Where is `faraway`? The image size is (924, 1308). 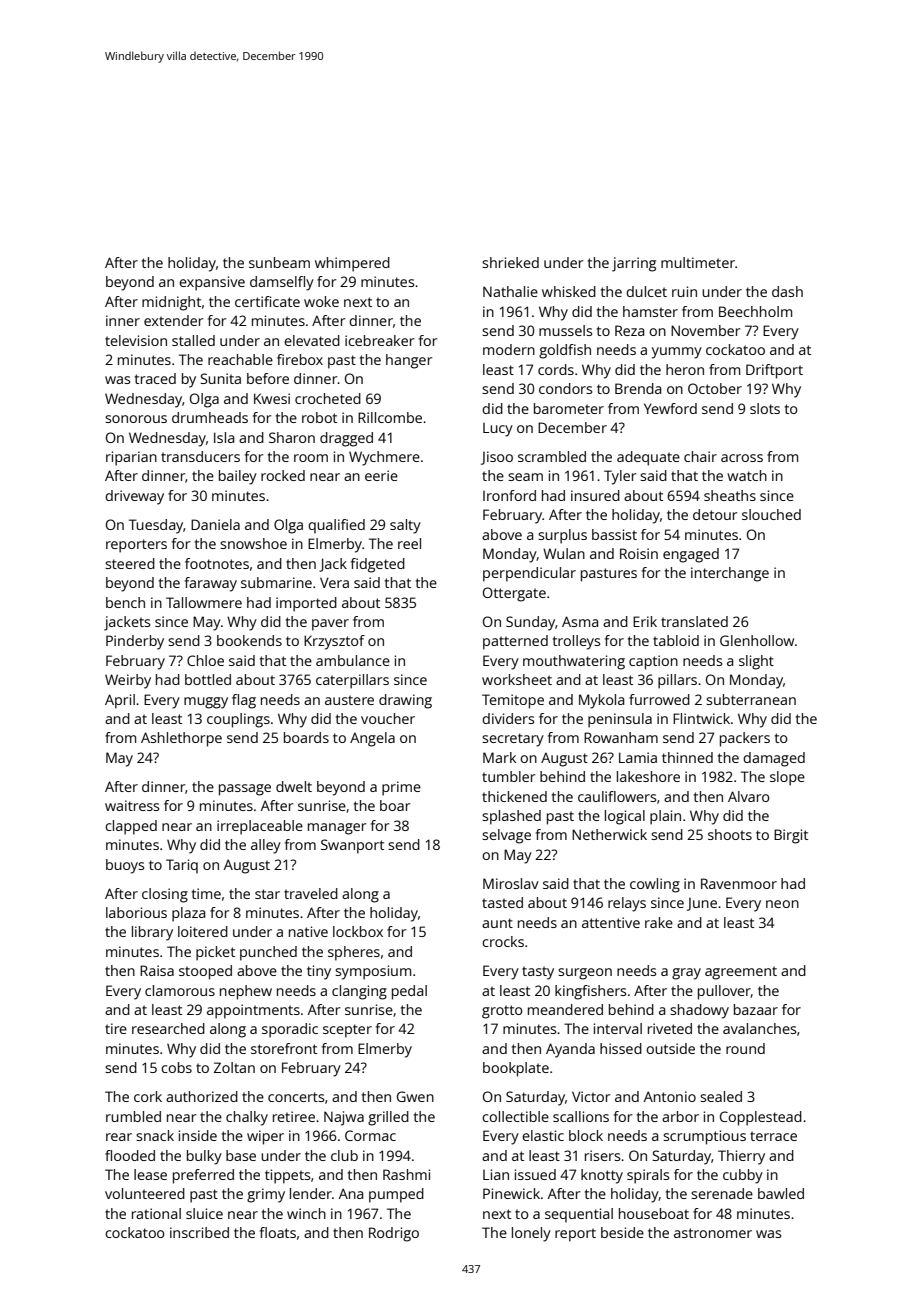 faraway is located at coordinates (211, 584).
